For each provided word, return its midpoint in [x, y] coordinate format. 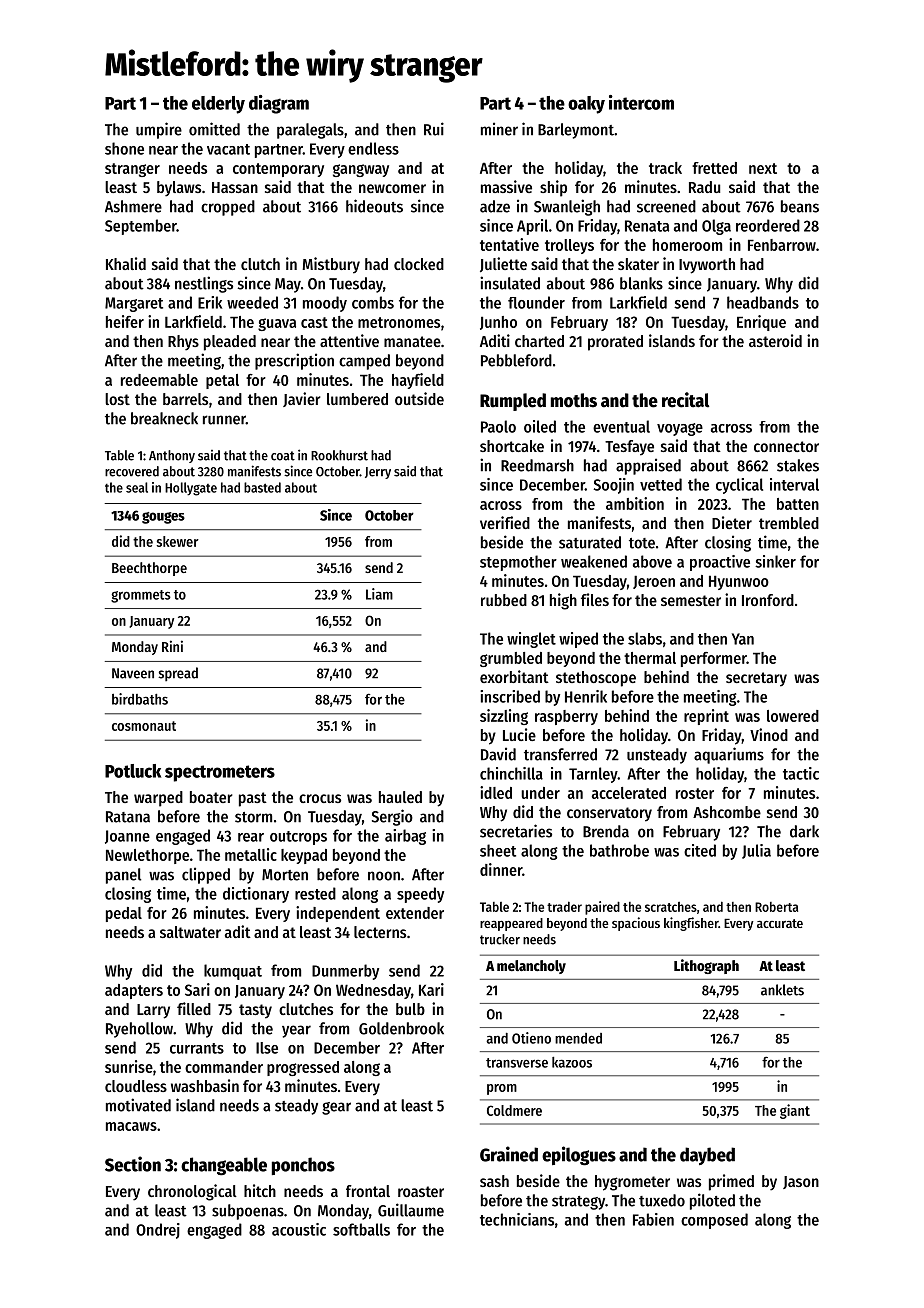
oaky [586, 105]
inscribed [510, 696]
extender [415, 913]
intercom [641, 102]
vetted [661, 484]
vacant [228, 149]
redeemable [159, 380]
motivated [138, 1105]
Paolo [498, 426]
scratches [671, 907]
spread [178, 674]
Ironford [768, 600]
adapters [134, 991]
